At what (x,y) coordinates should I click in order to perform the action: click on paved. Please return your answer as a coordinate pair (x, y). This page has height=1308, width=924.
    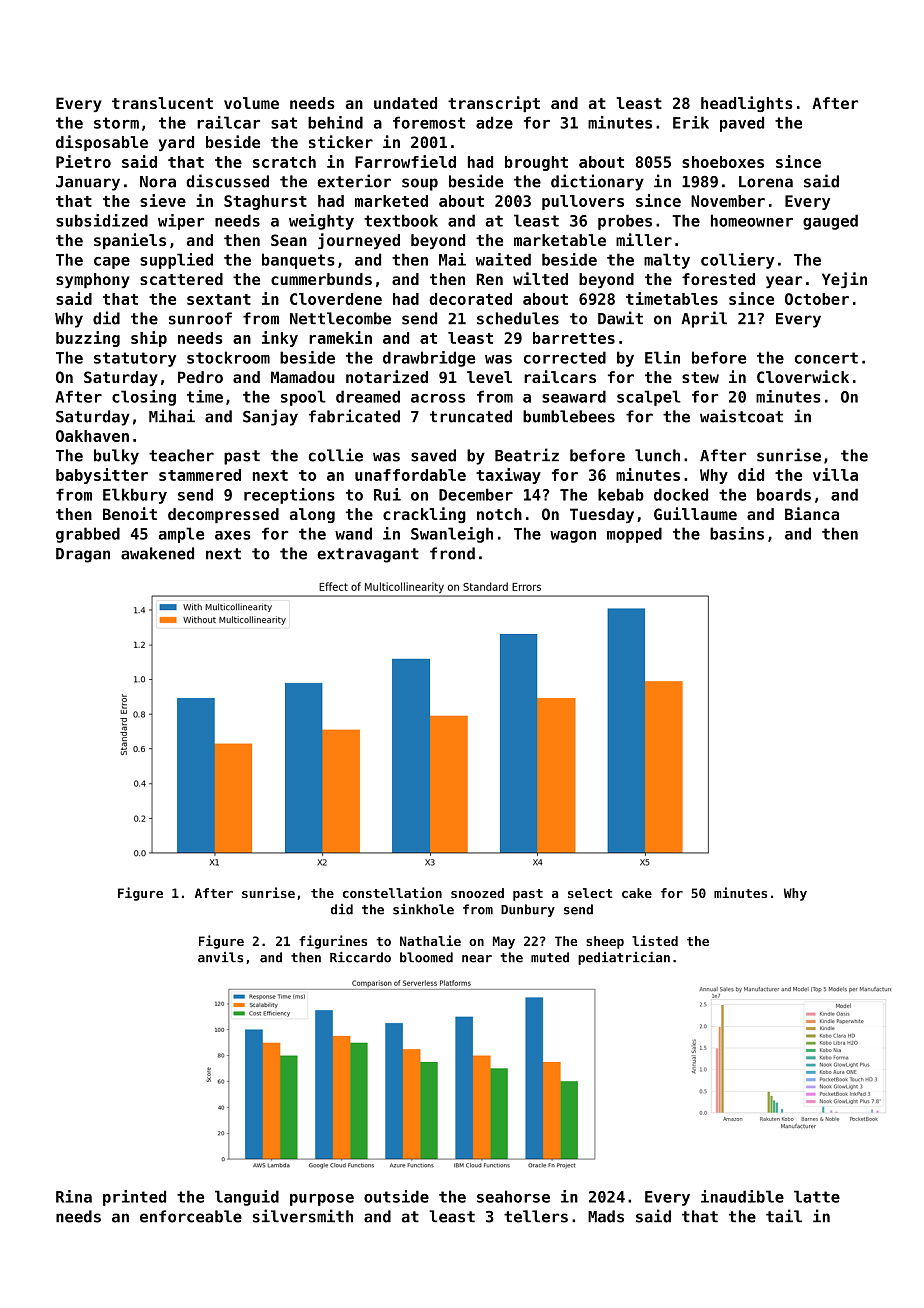
    Looking at the image, I should click on (742, 124).
